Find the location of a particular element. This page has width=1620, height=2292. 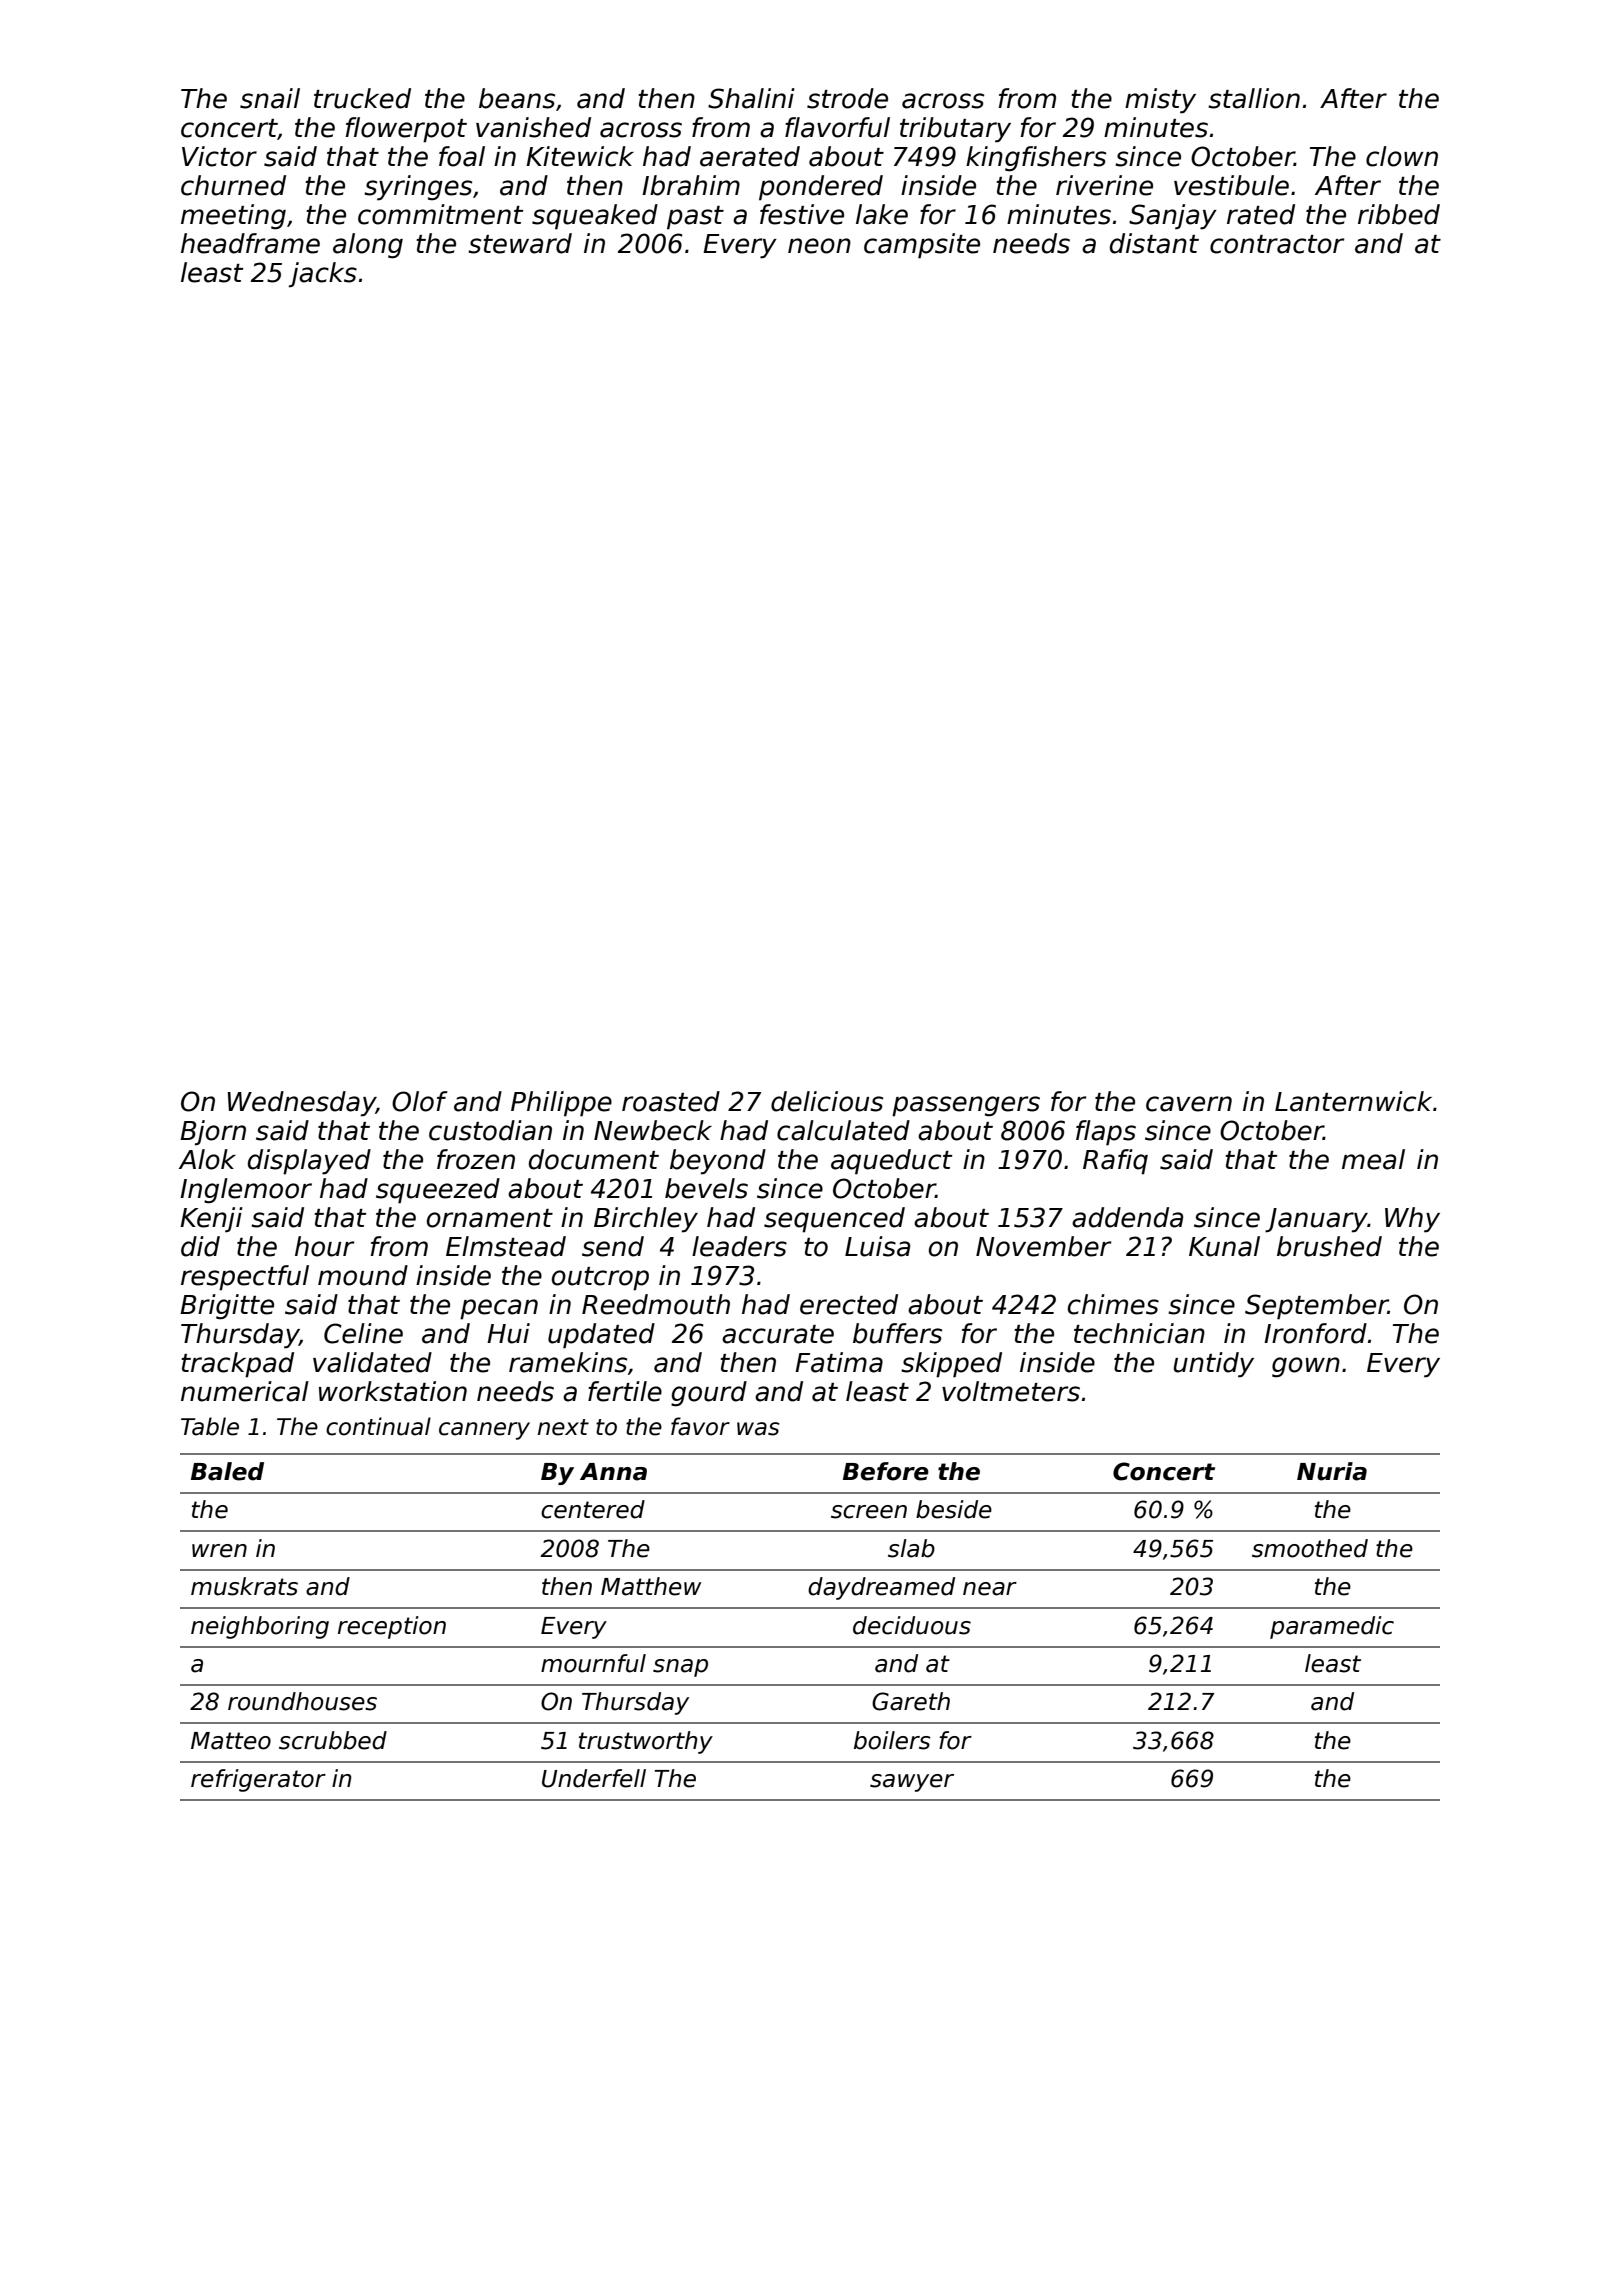

Olof is located at coordinates (420, 1101).
